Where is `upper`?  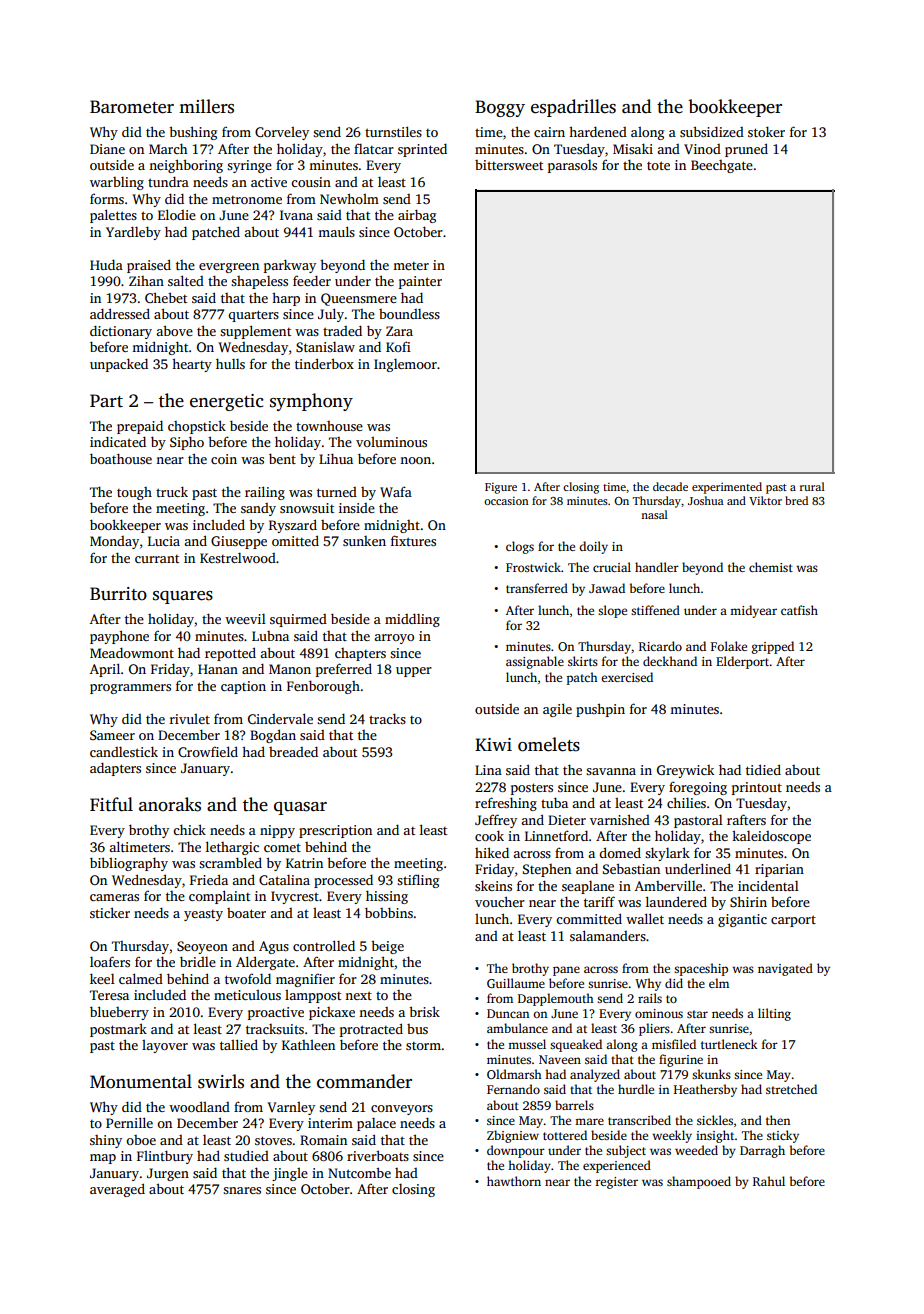 upper is located at coordinates (414, 672).
